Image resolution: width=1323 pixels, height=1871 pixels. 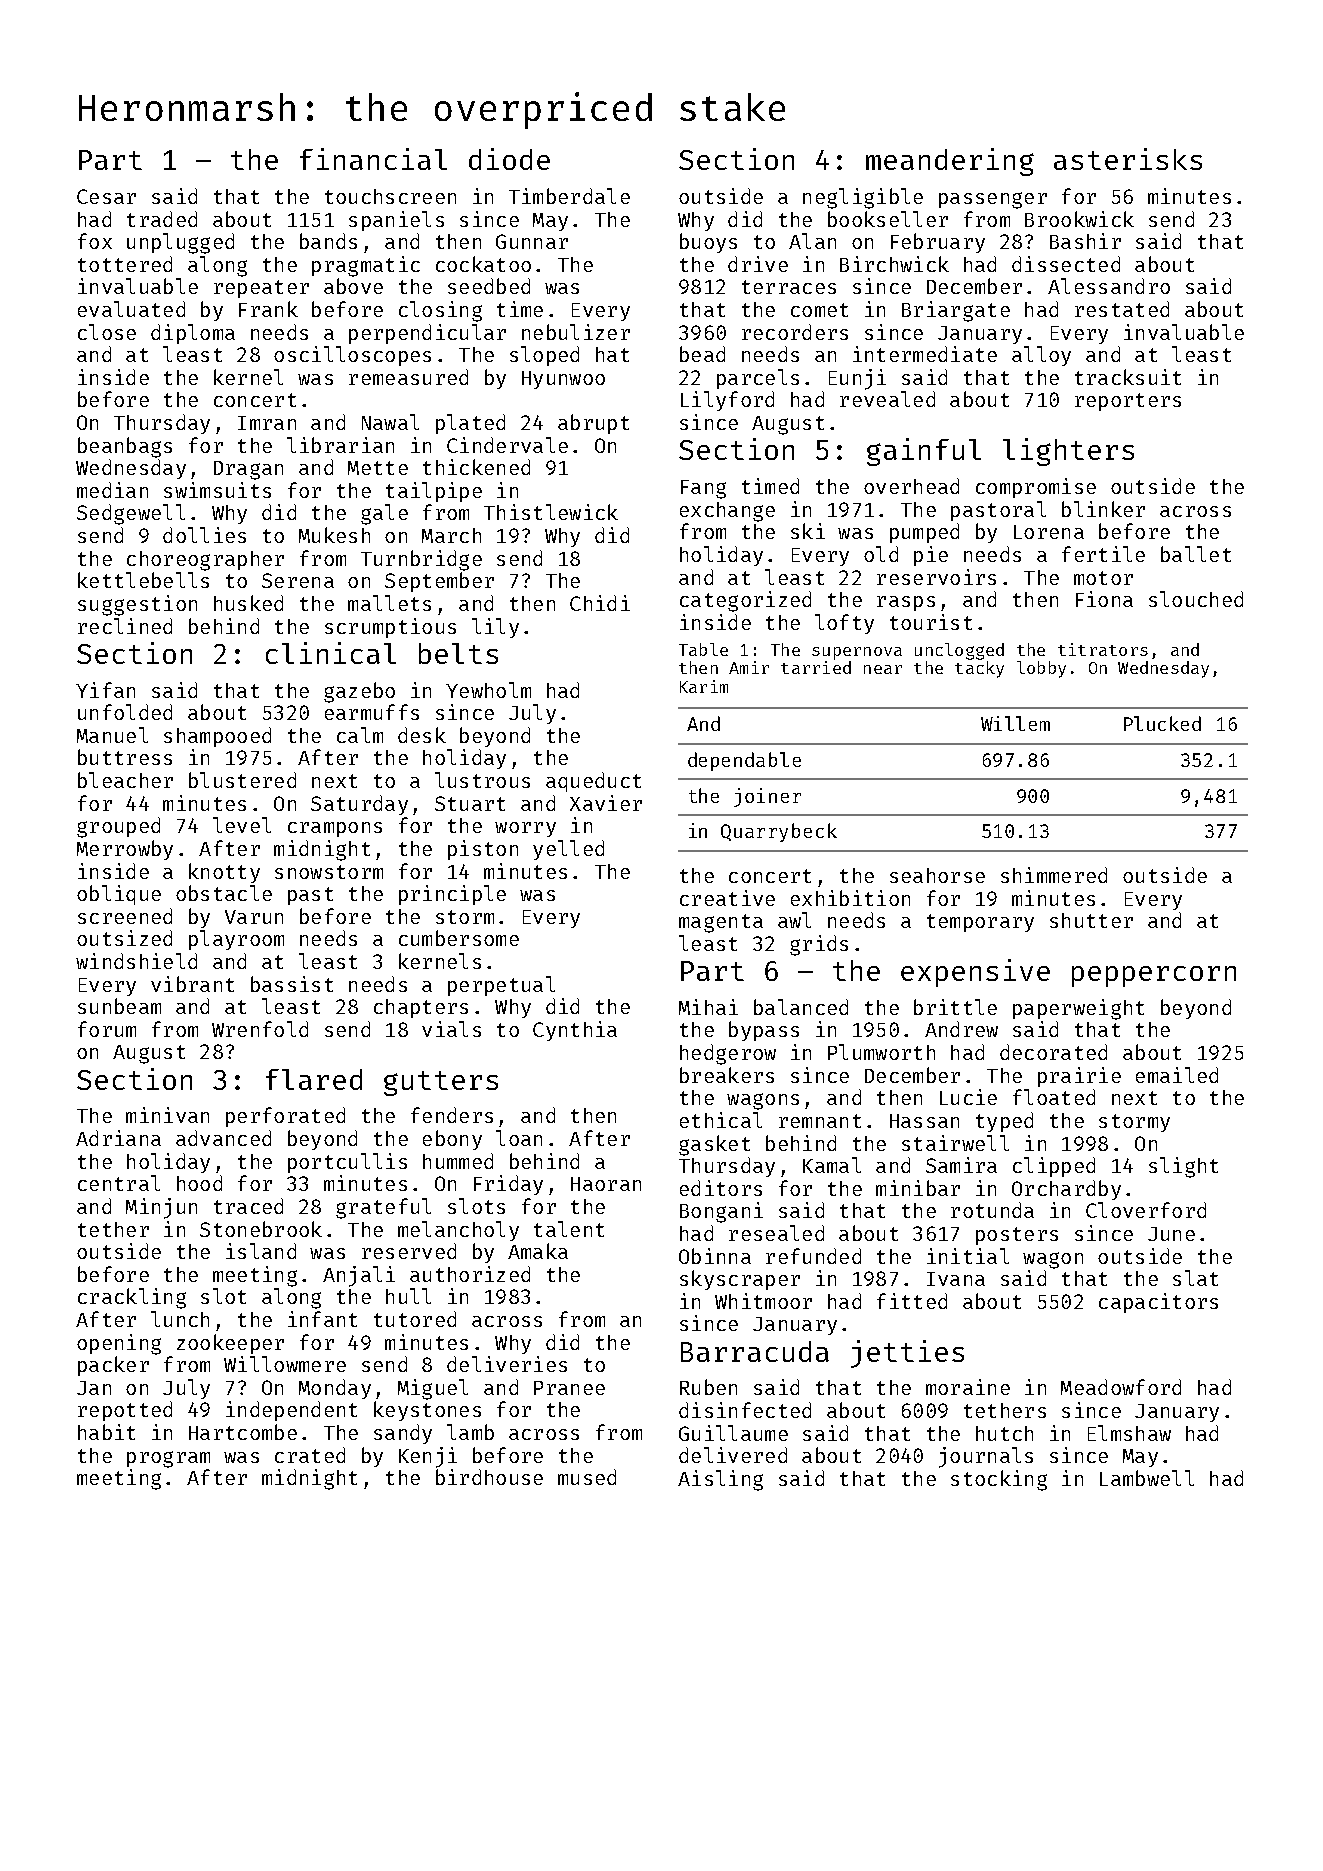 What do you see at coordinates (1196, 554) in the document?
I see `ballet` at bounding box center [1196, 554].
